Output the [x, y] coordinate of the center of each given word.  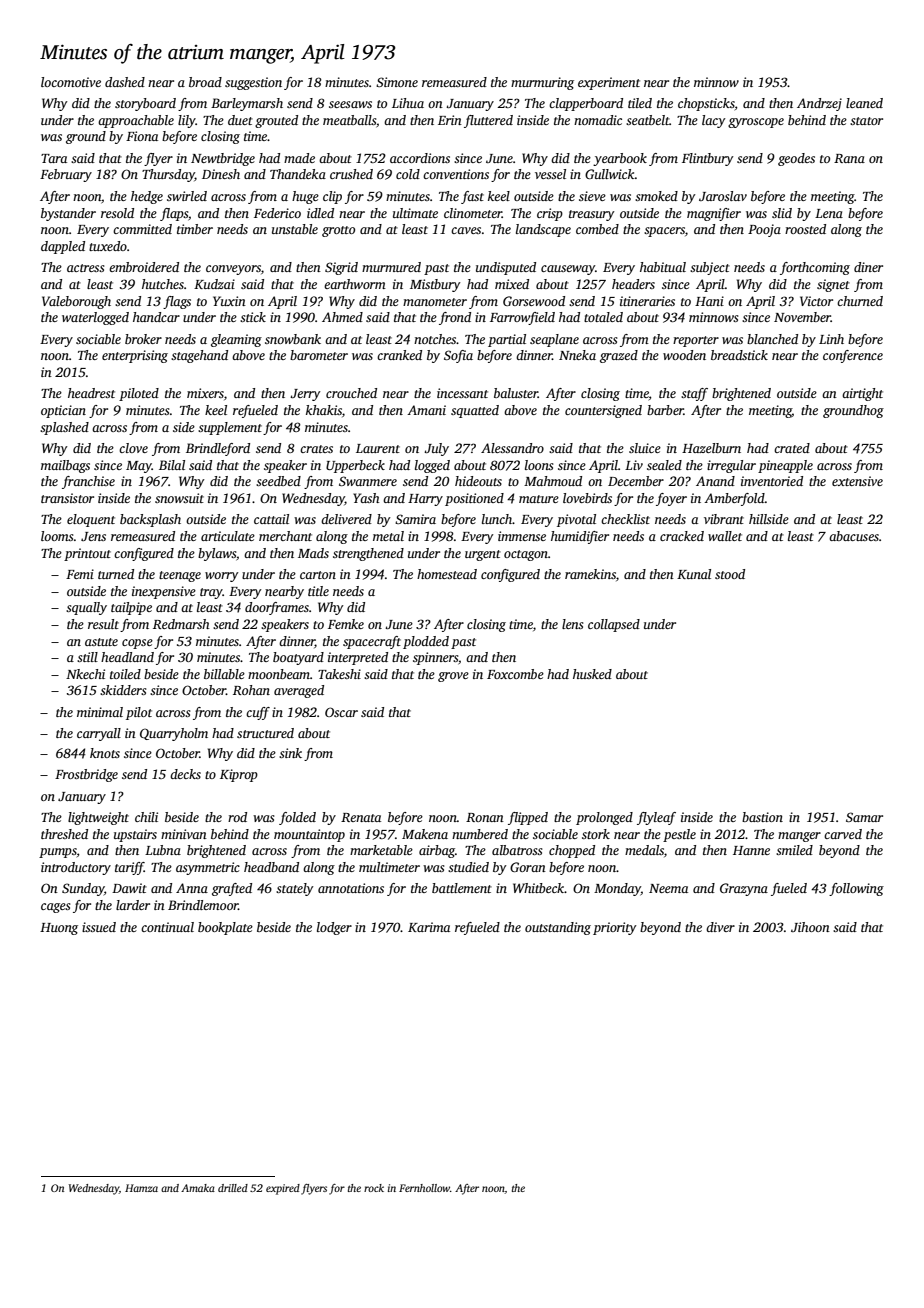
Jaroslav [723, 196]
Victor [816, 301]
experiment [609, 83]
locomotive [71, 82]
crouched [351, 393]
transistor [67, 498]
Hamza [141, 1188]
